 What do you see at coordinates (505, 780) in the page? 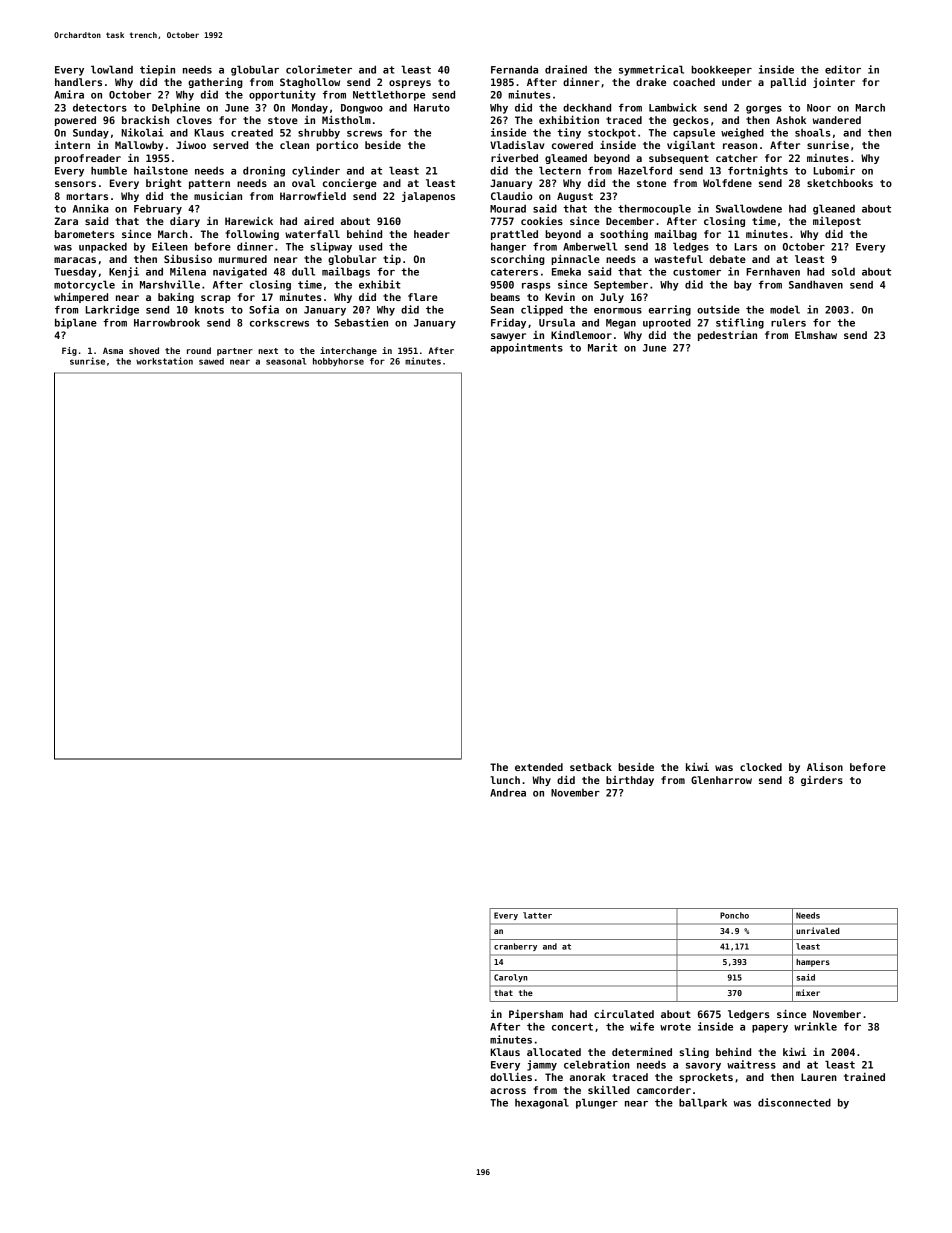
I see `lunch` at bounding box center [505, 780].
